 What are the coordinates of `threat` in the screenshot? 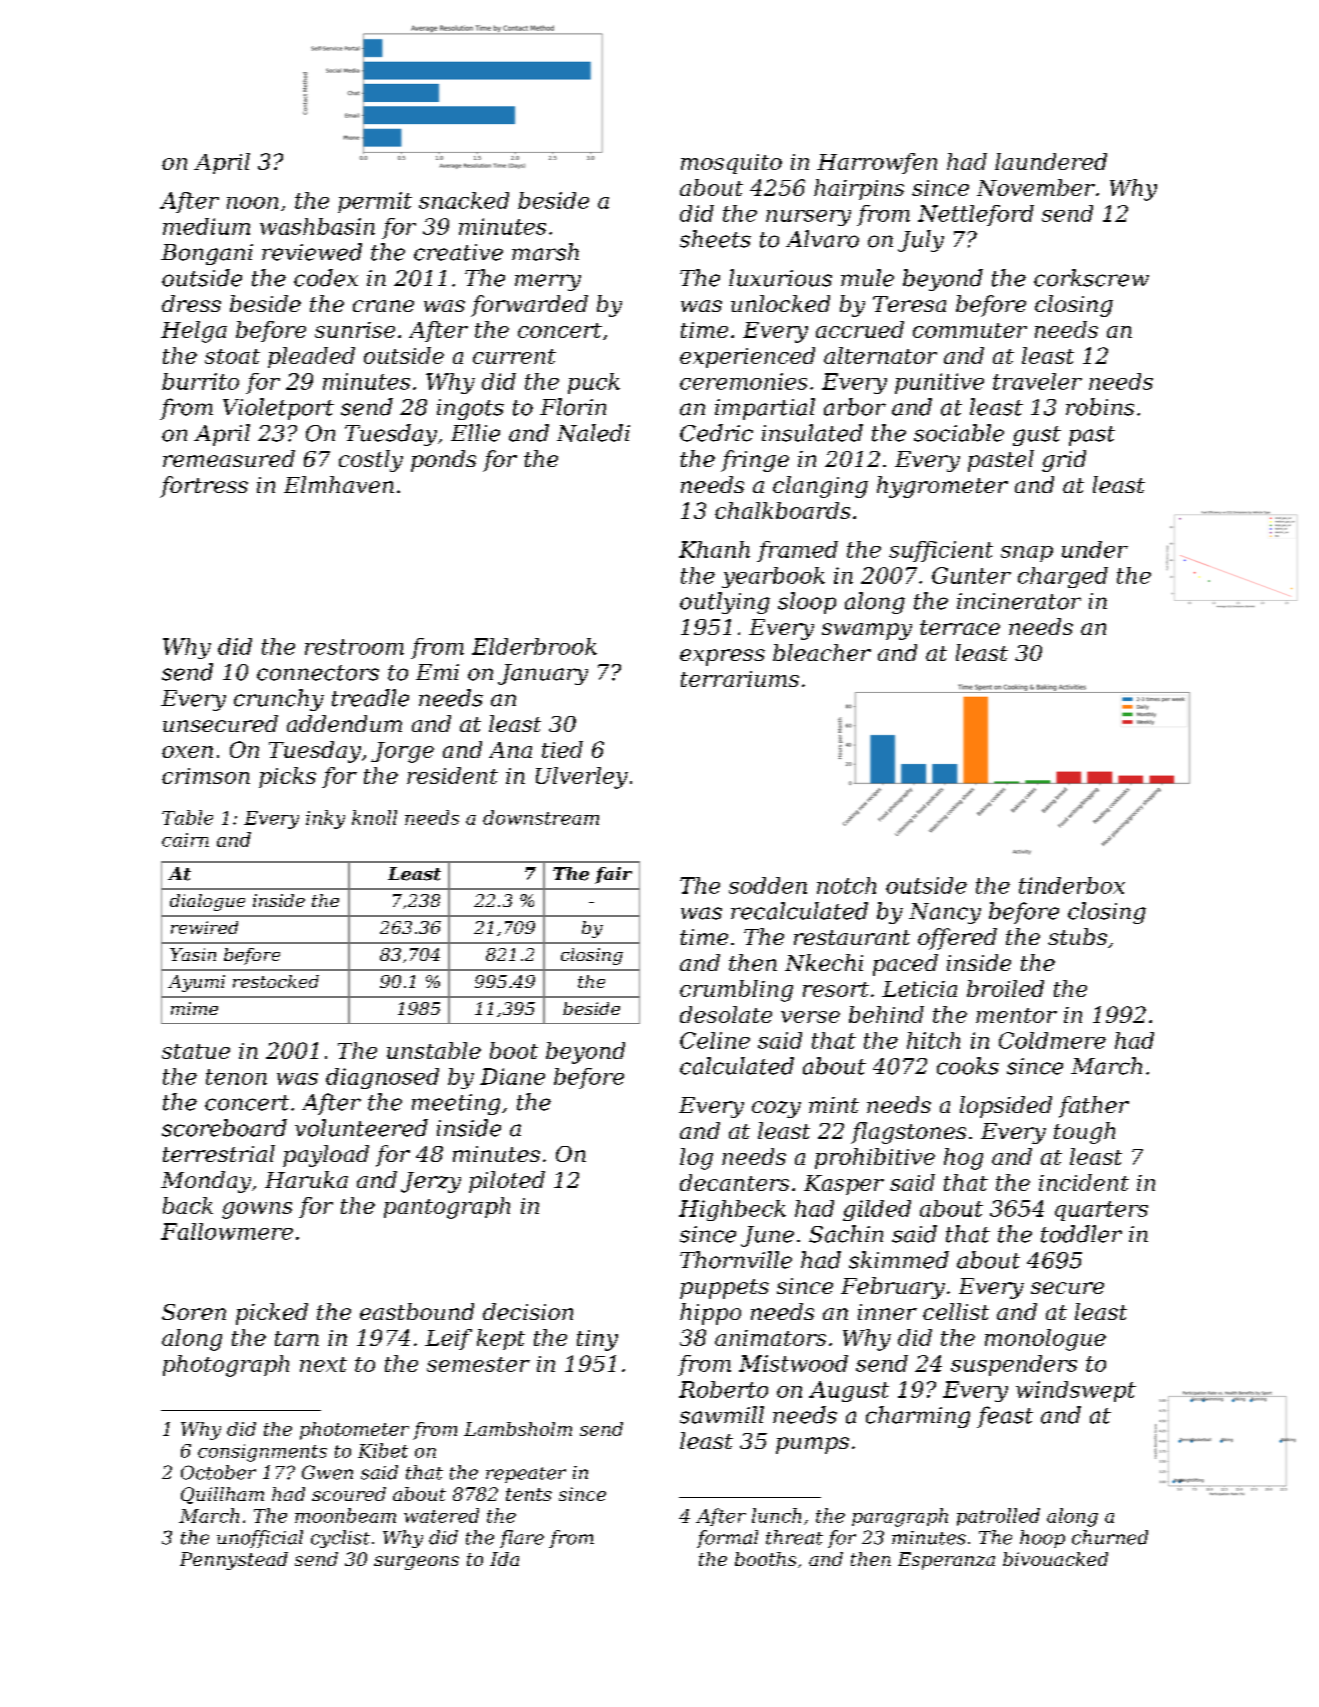 It's located at (794, 1537).
